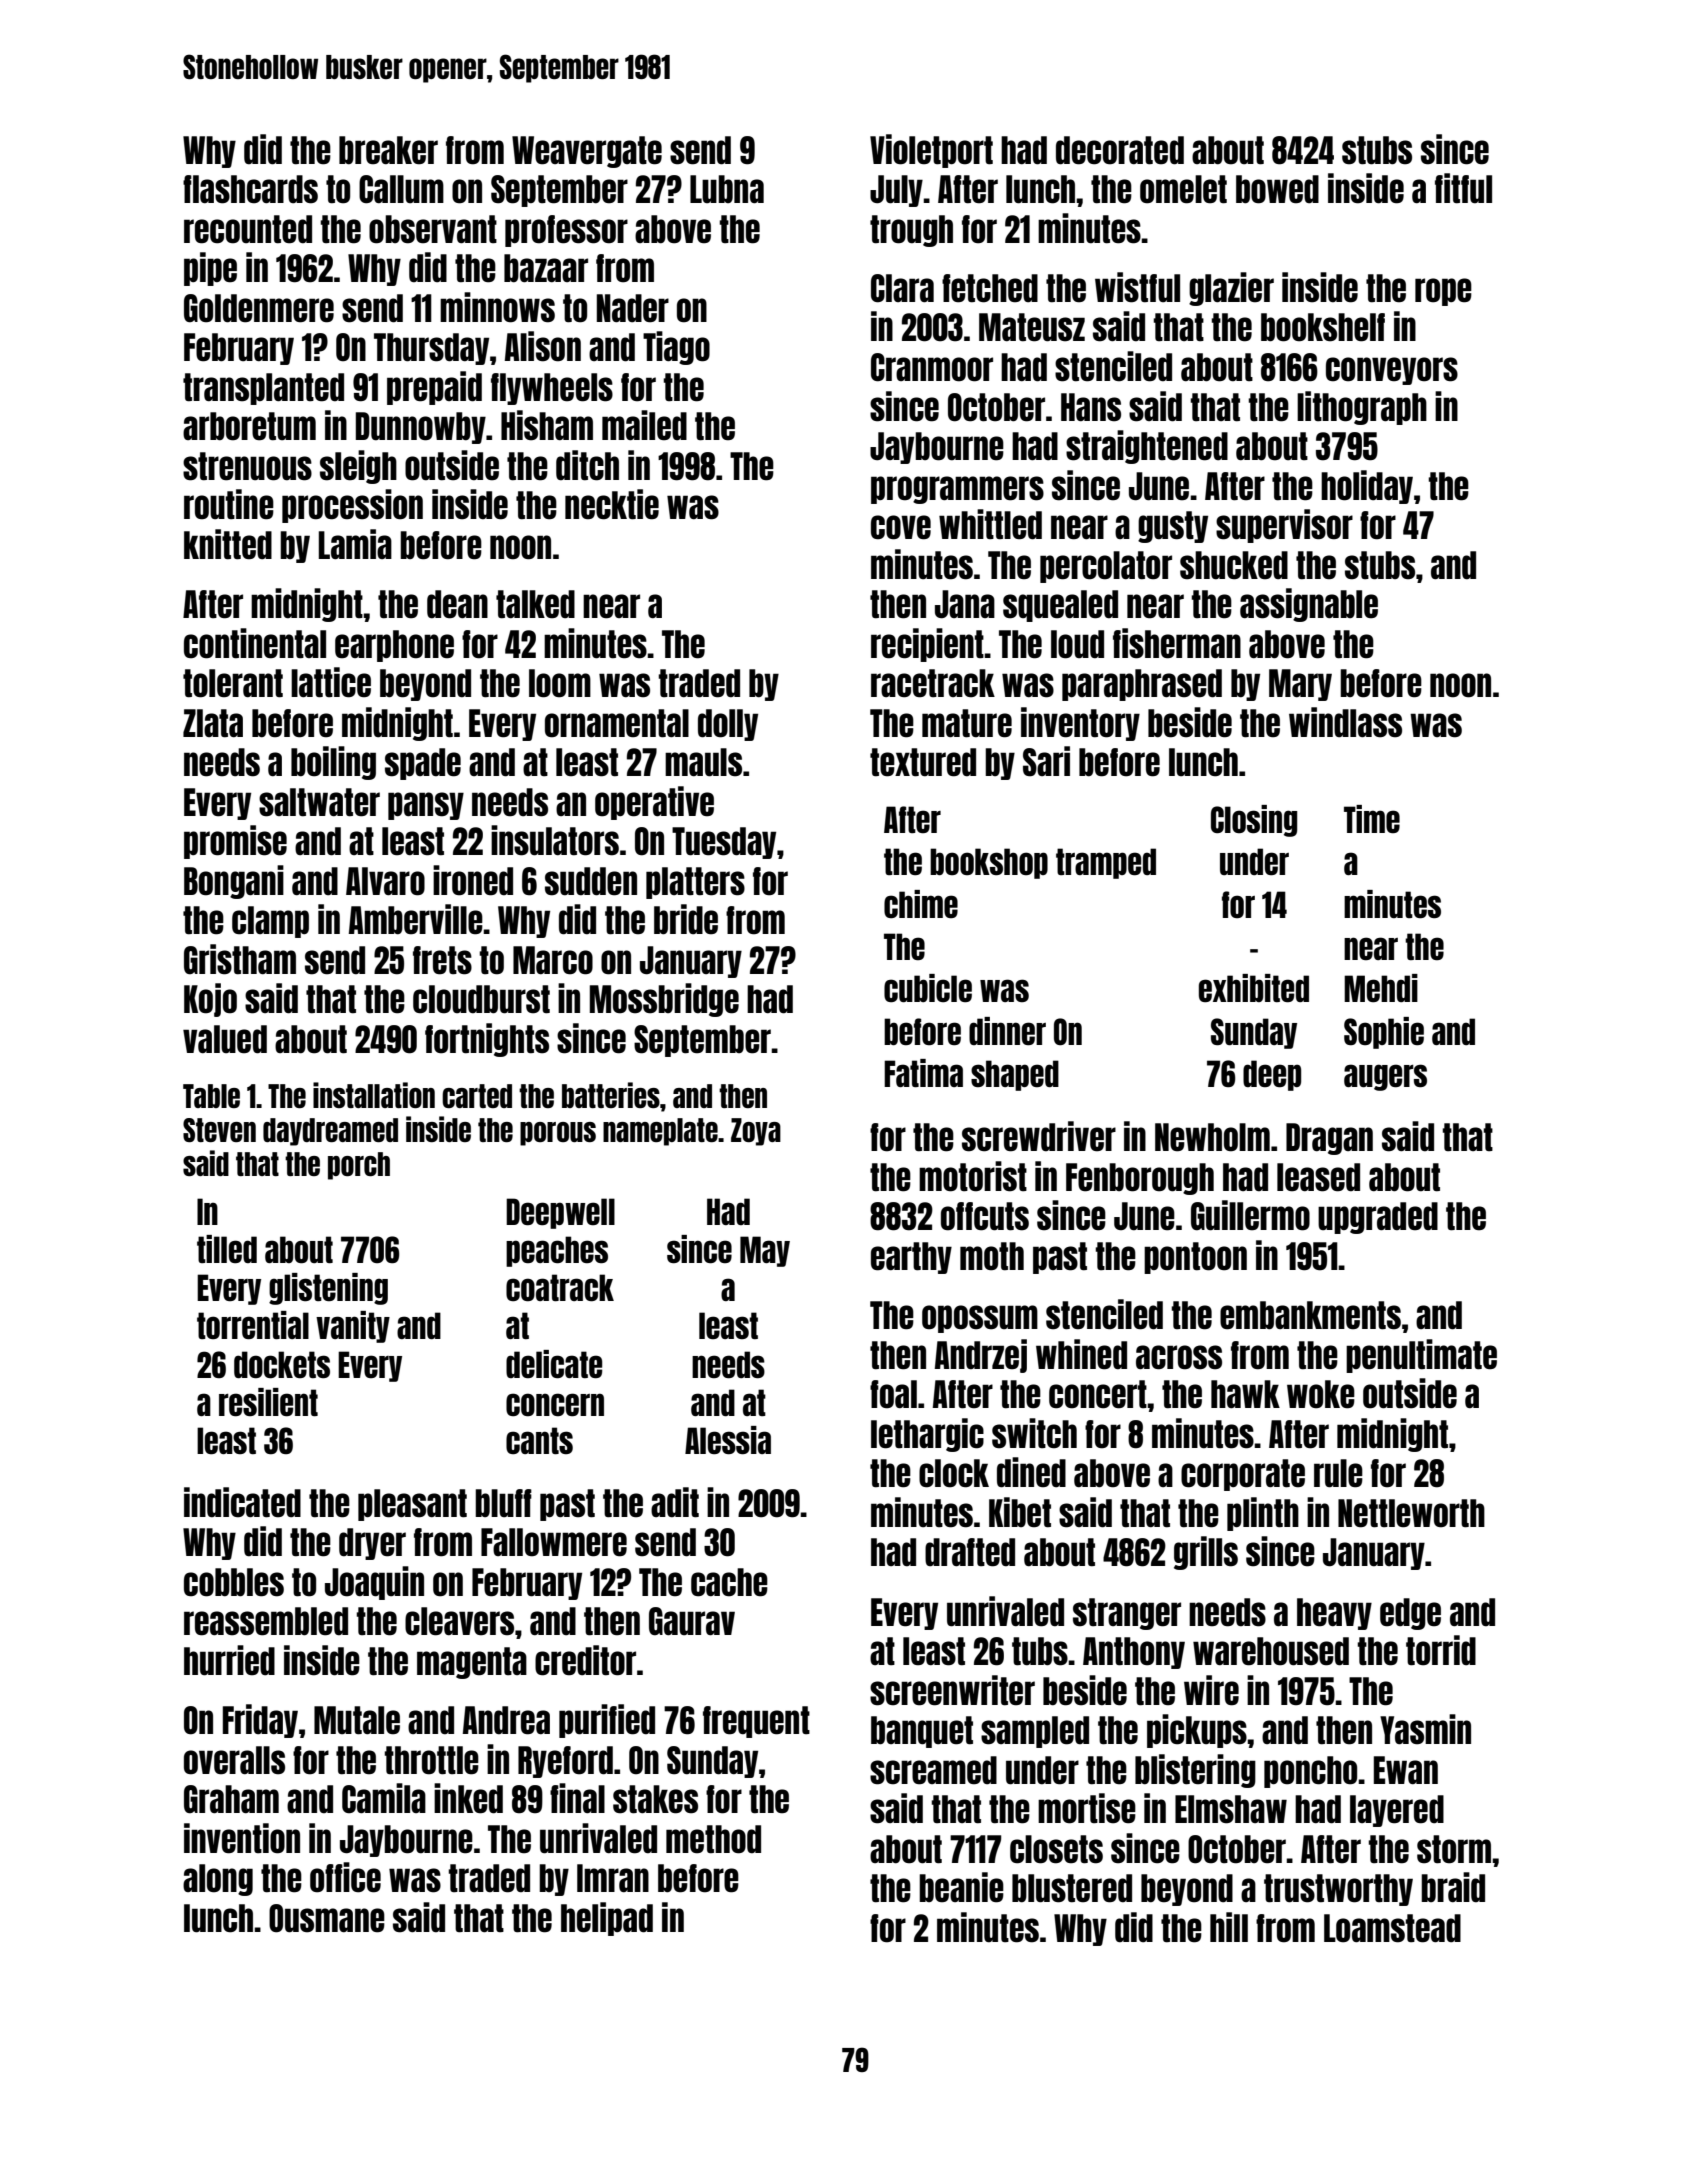 This page has width=1683, height=2178. I want to click on tramped, so click(1106, 863).
